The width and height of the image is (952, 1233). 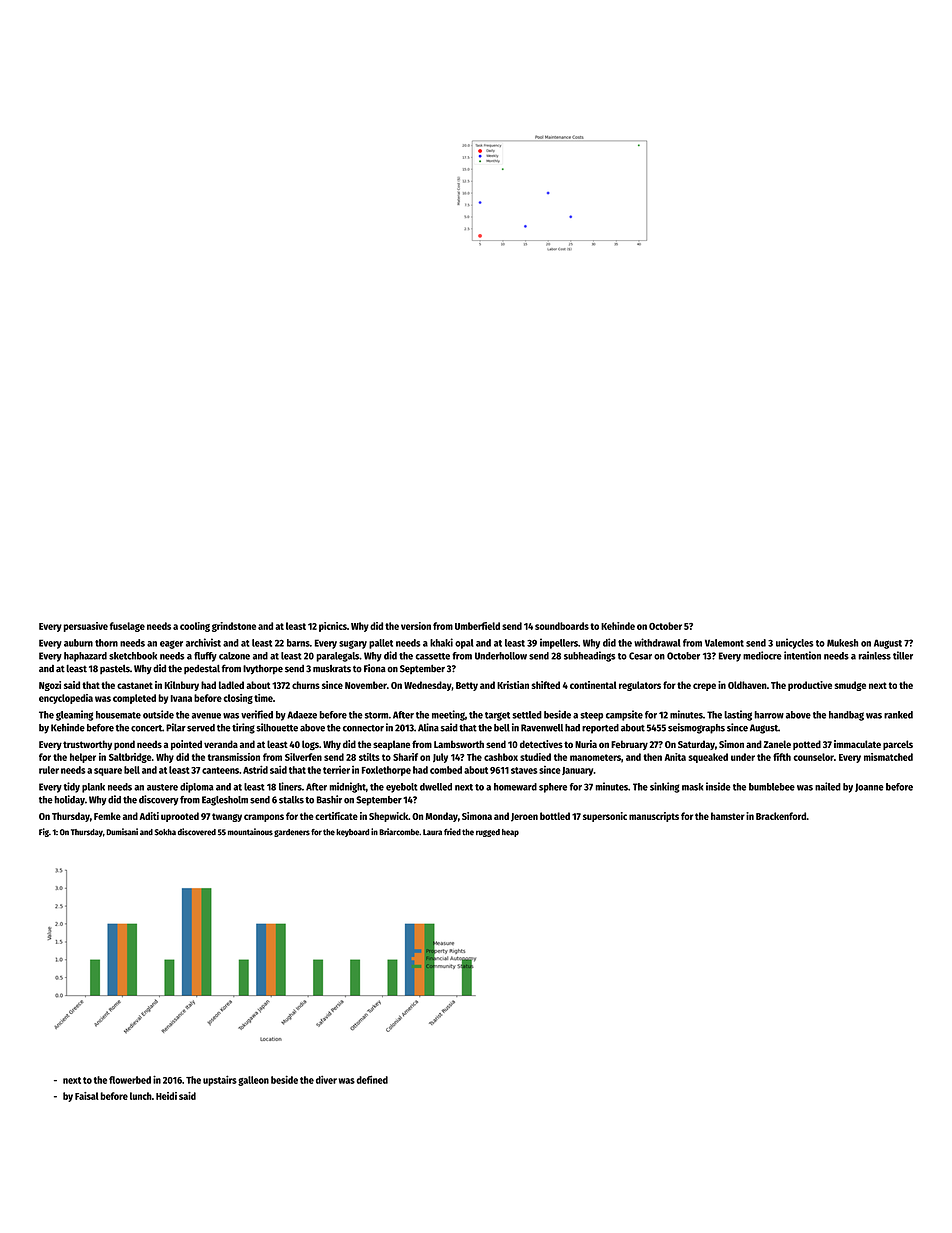 I want to click on defined, so click(x=372, y=1079).
